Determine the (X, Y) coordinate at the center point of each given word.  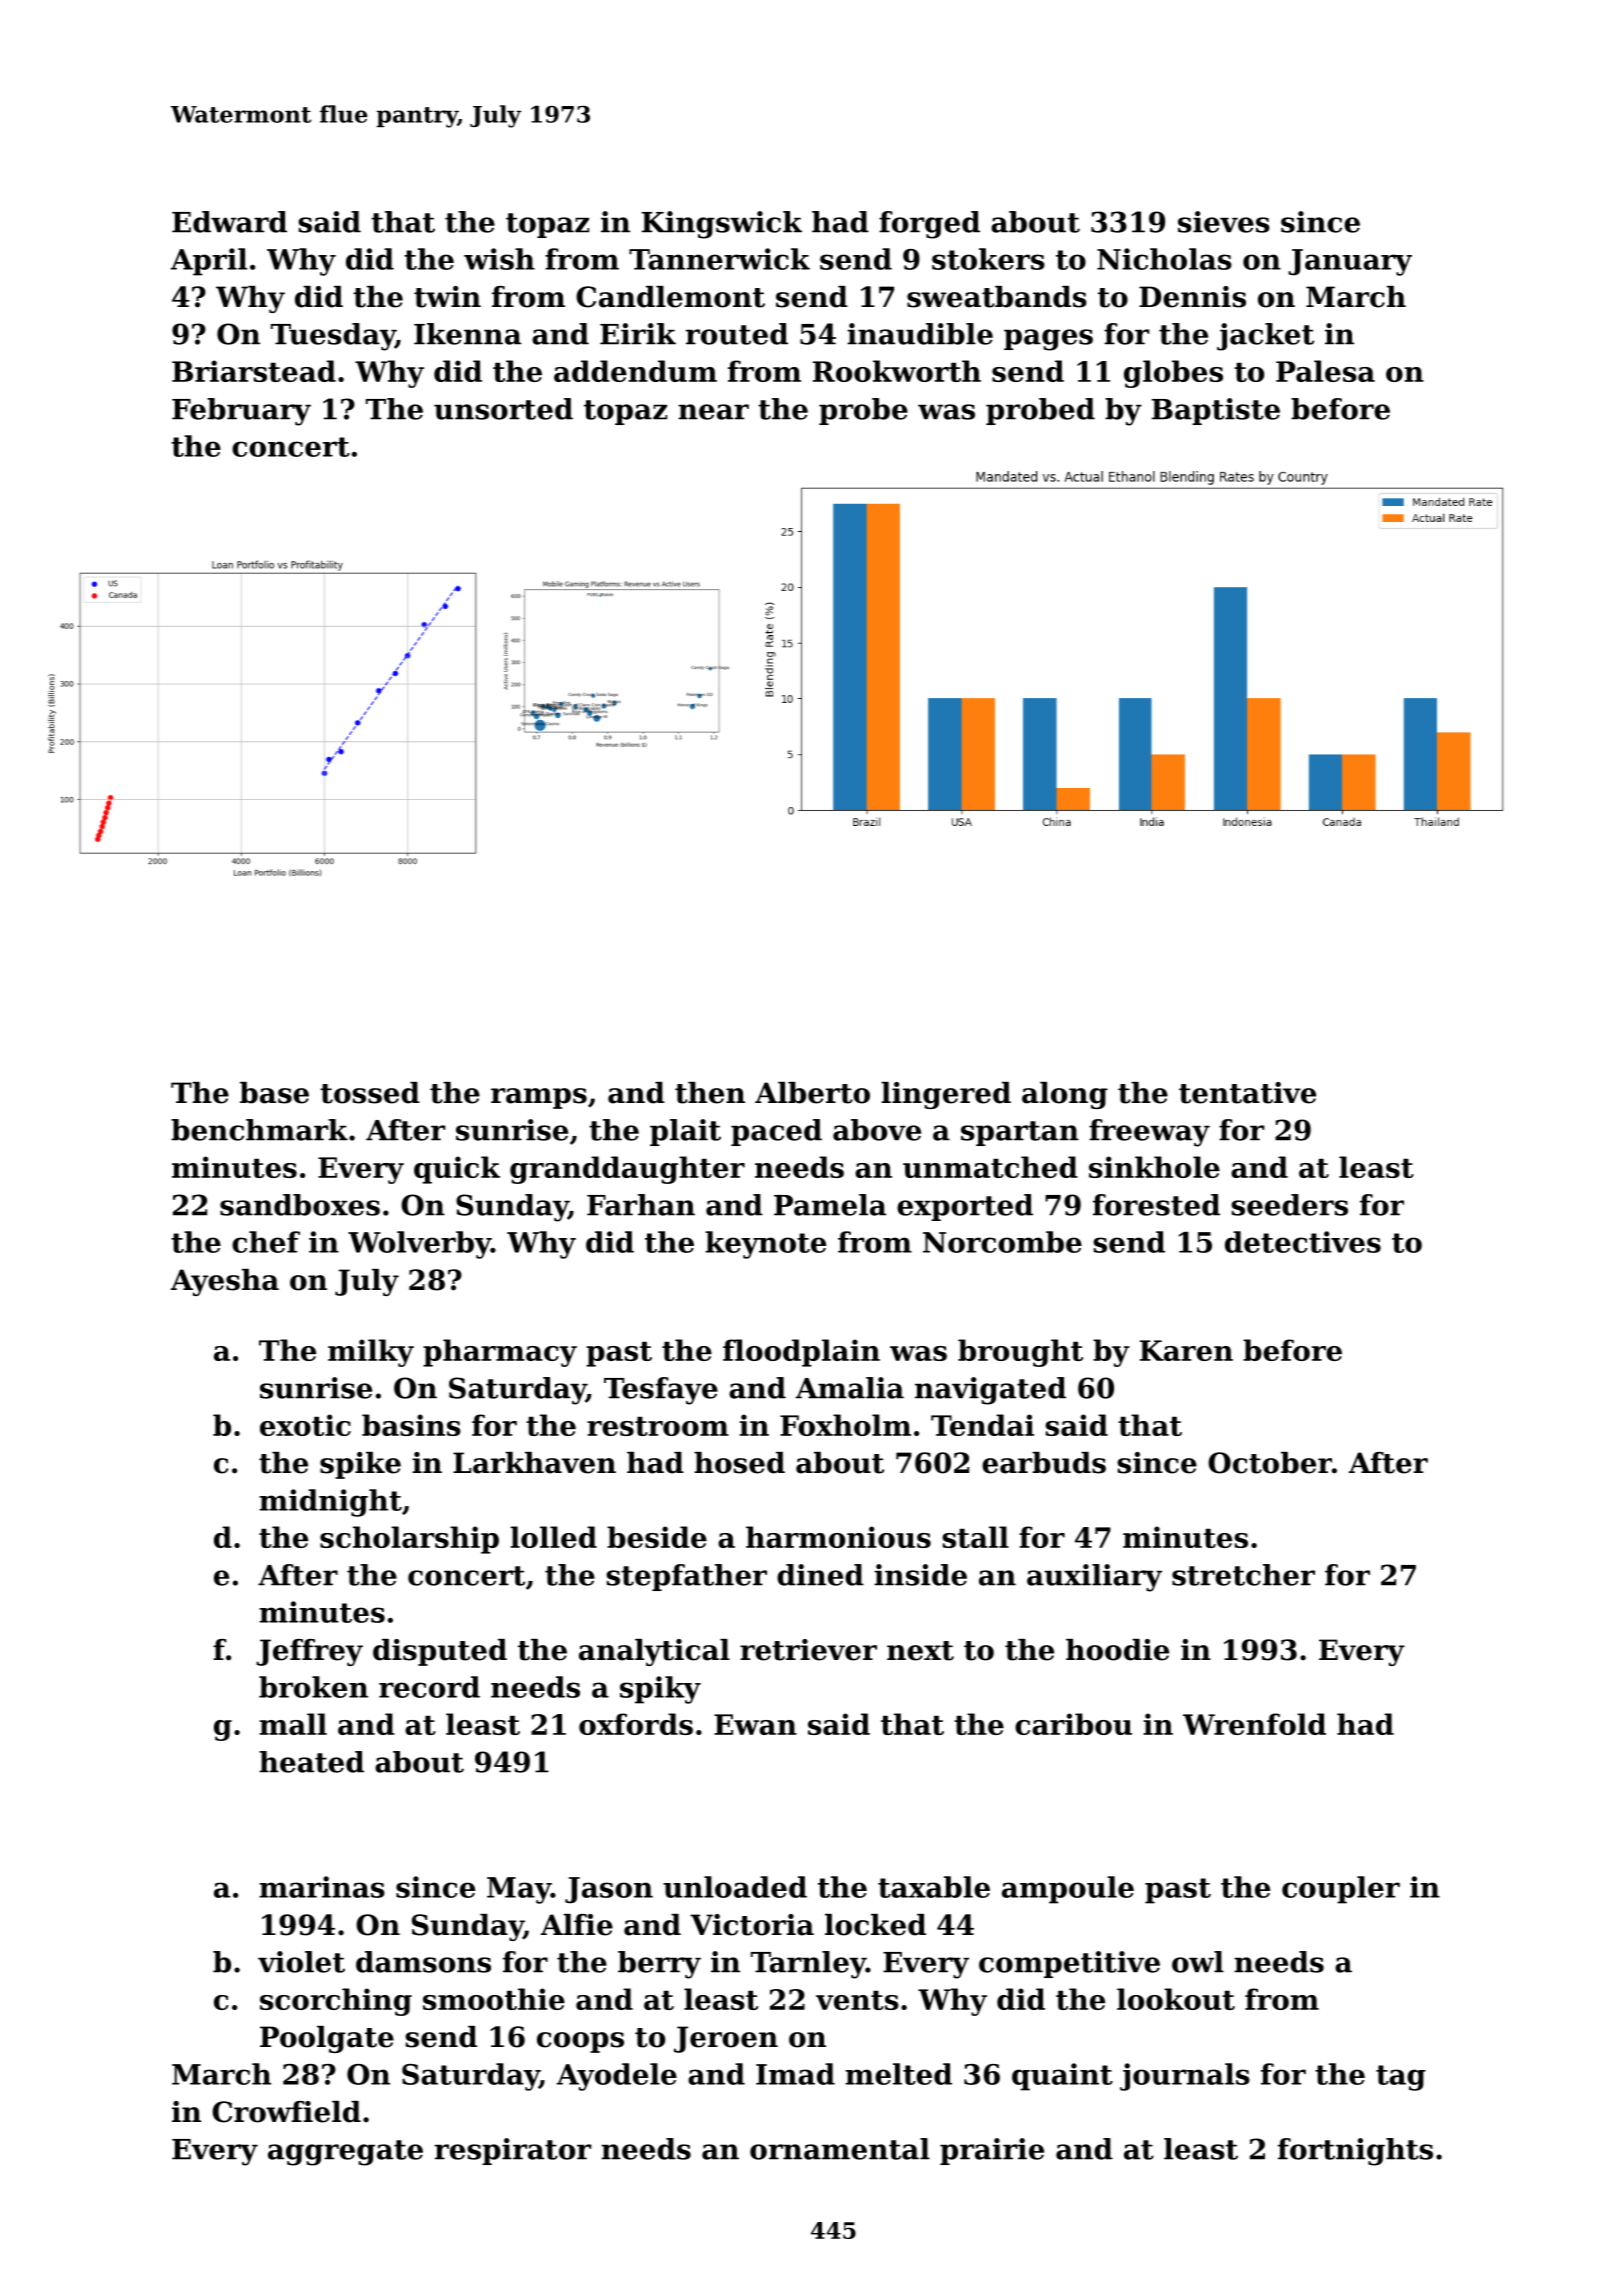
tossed (370, 1093)
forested (1156, 1205)
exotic (305, 1425)
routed (737, 334)
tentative (1247, 1093)
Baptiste (1216, 411)
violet (301, 1962)
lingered (946, 1095)
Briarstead (254, 371)
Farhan (641, 1205)
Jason (609, 1890)
